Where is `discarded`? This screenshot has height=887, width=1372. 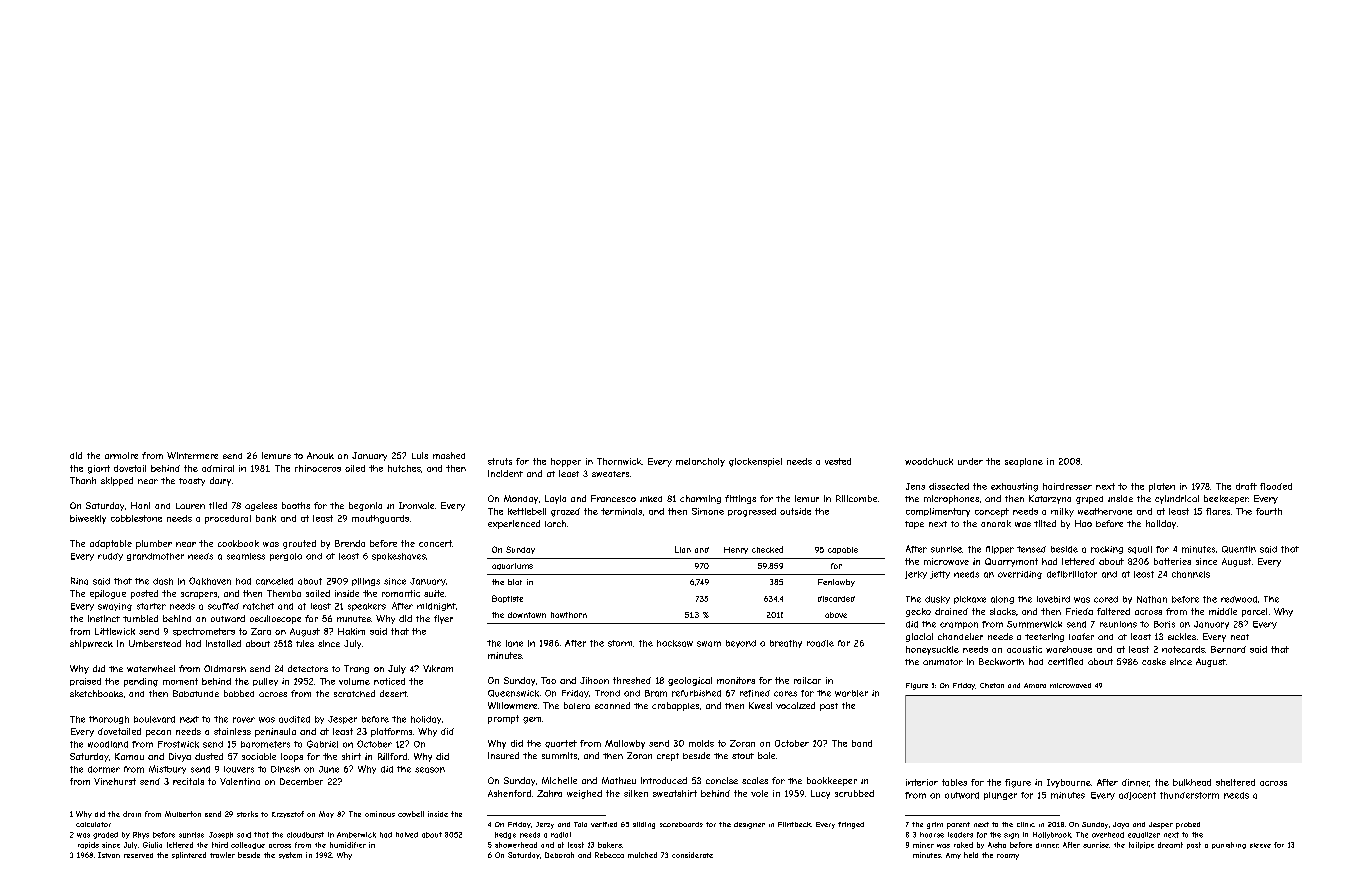 discarded is located at coordinates (836, 599).
